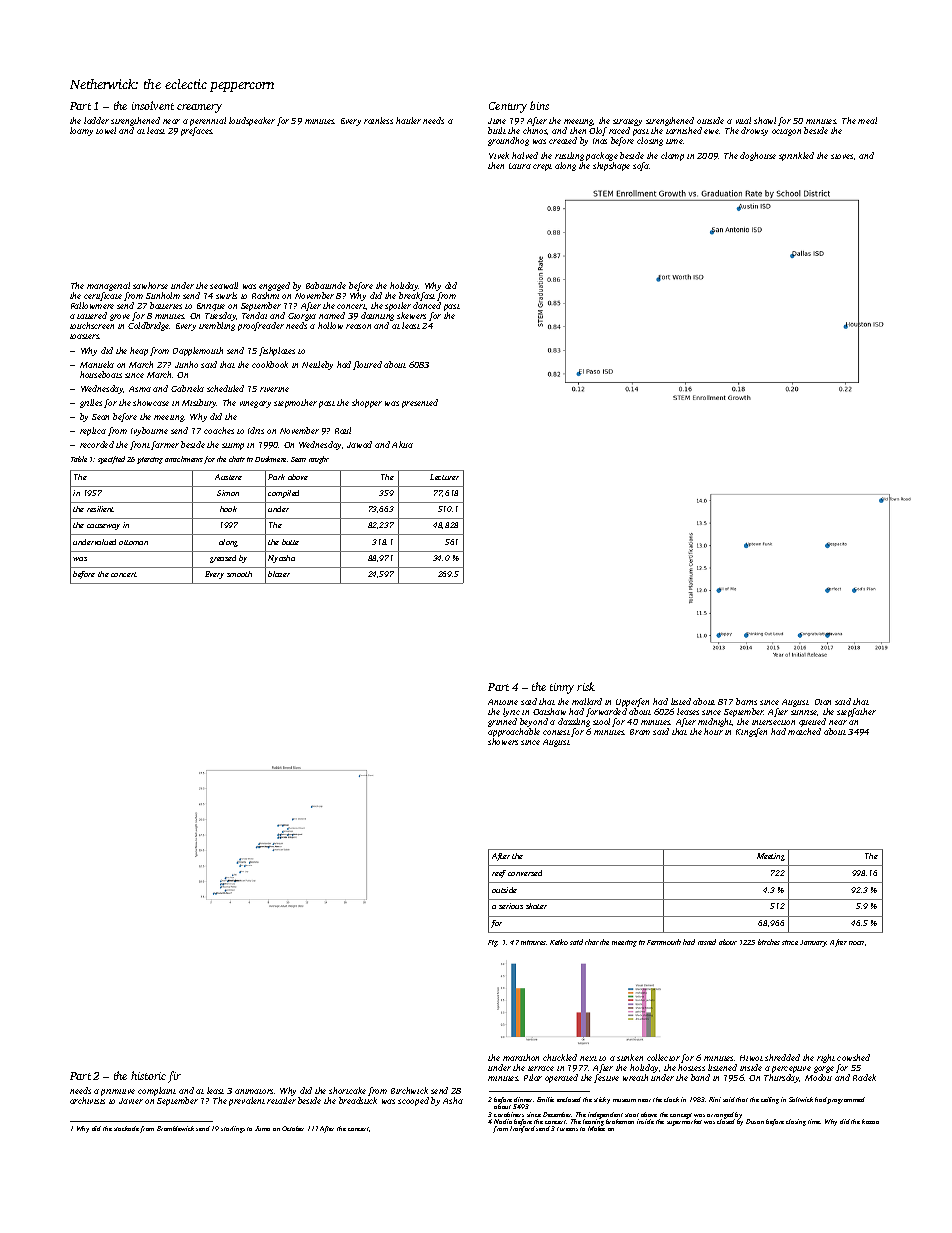 The image size is (952, 1233). I want to click on seawall, so click(224, 285).
